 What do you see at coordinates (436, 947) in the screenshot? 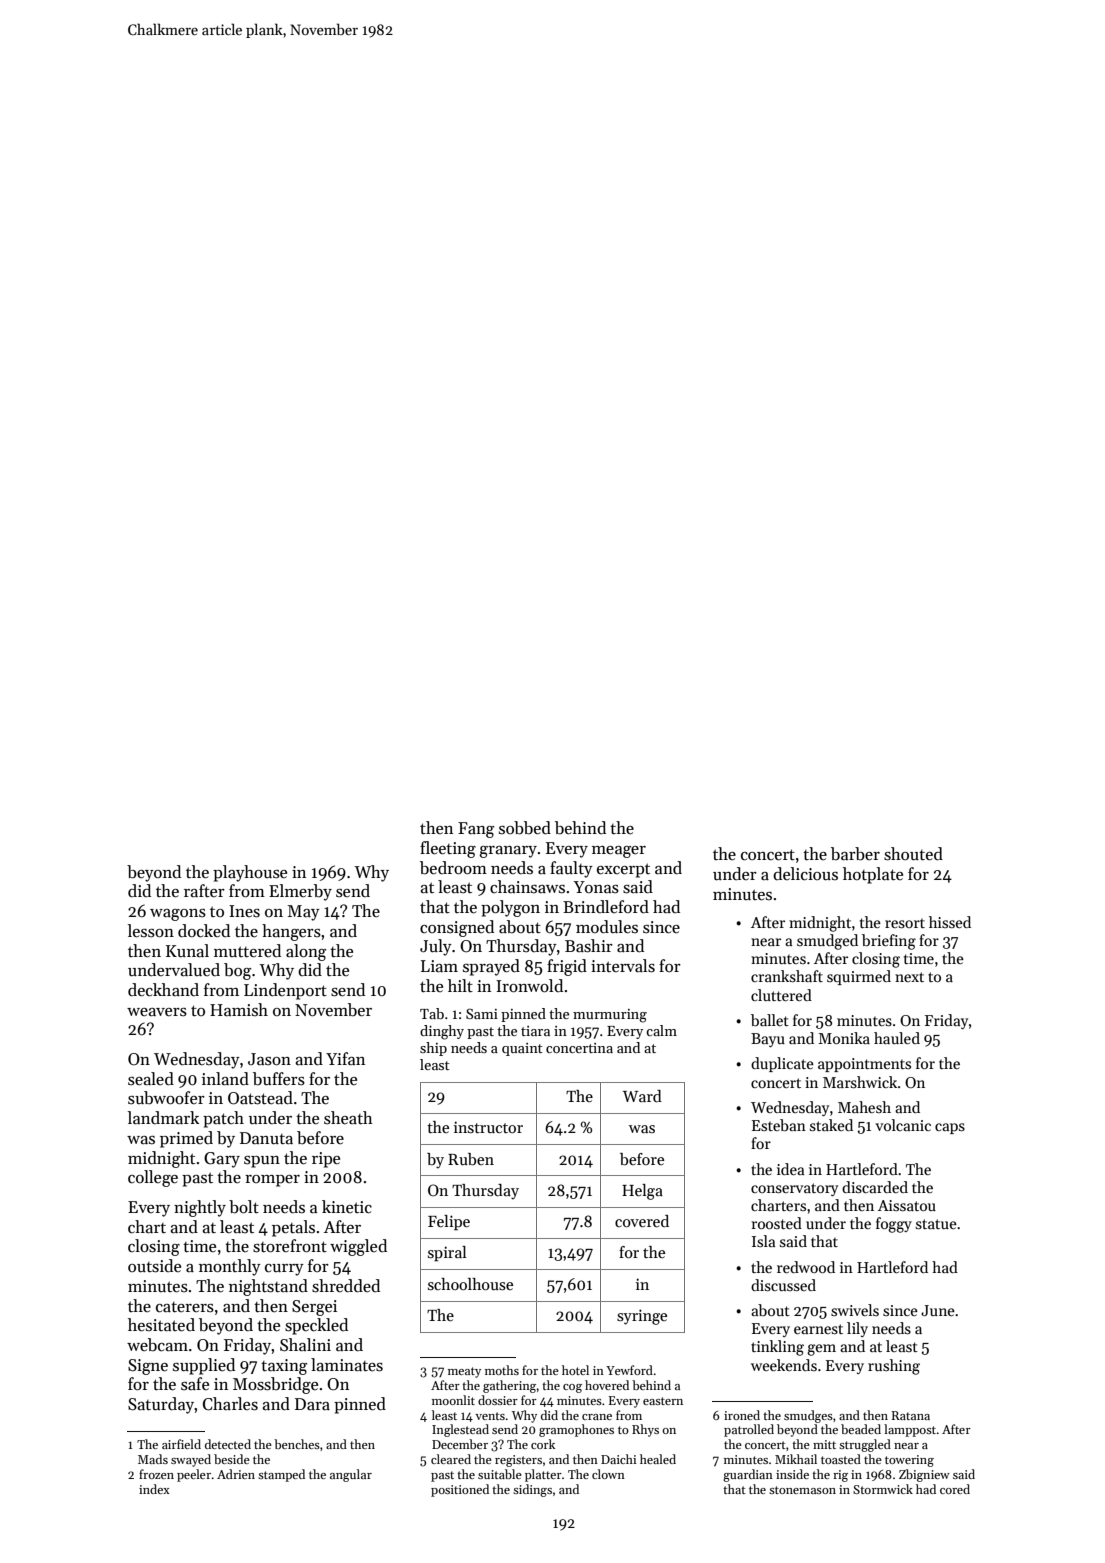
I see `July` at bounding box center [436, 947].
